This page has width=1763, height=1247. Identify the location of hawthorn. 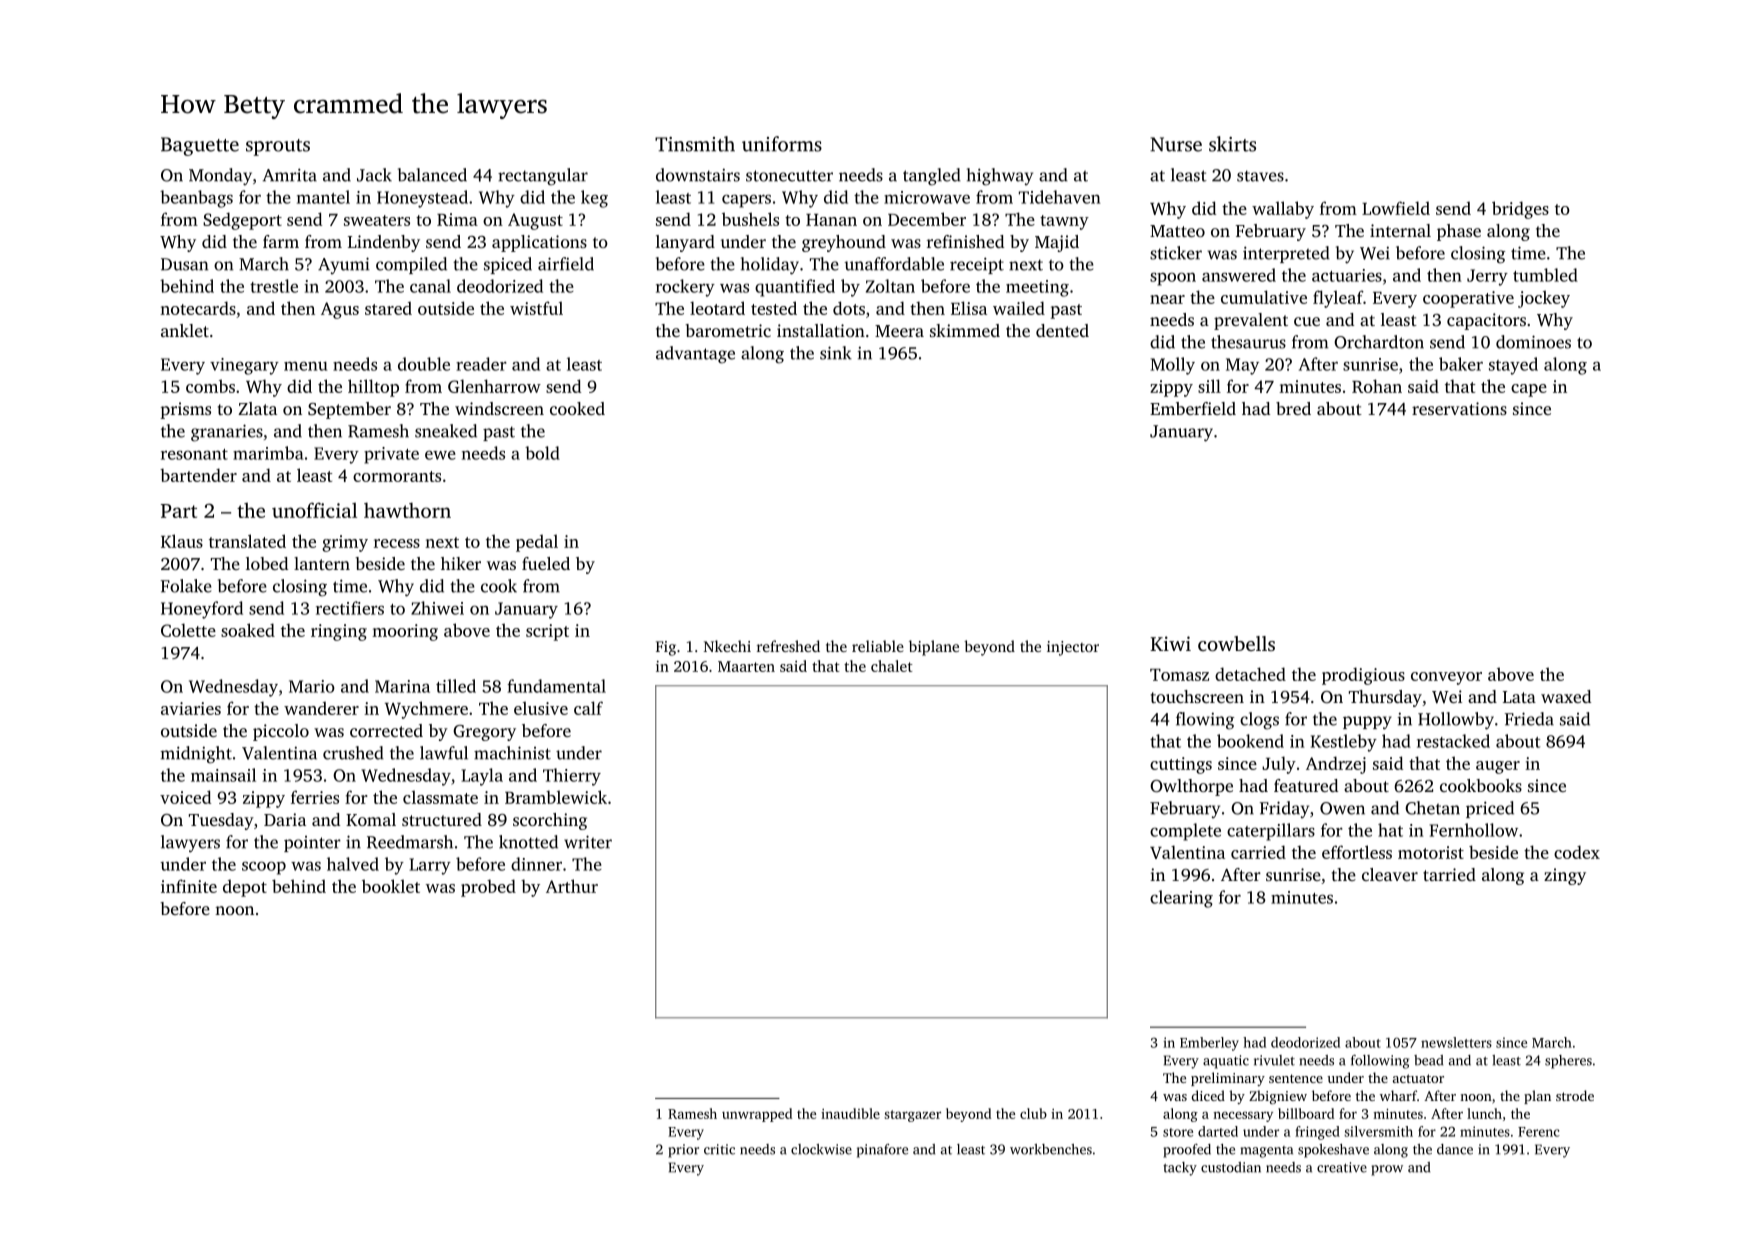
(407, 510).
